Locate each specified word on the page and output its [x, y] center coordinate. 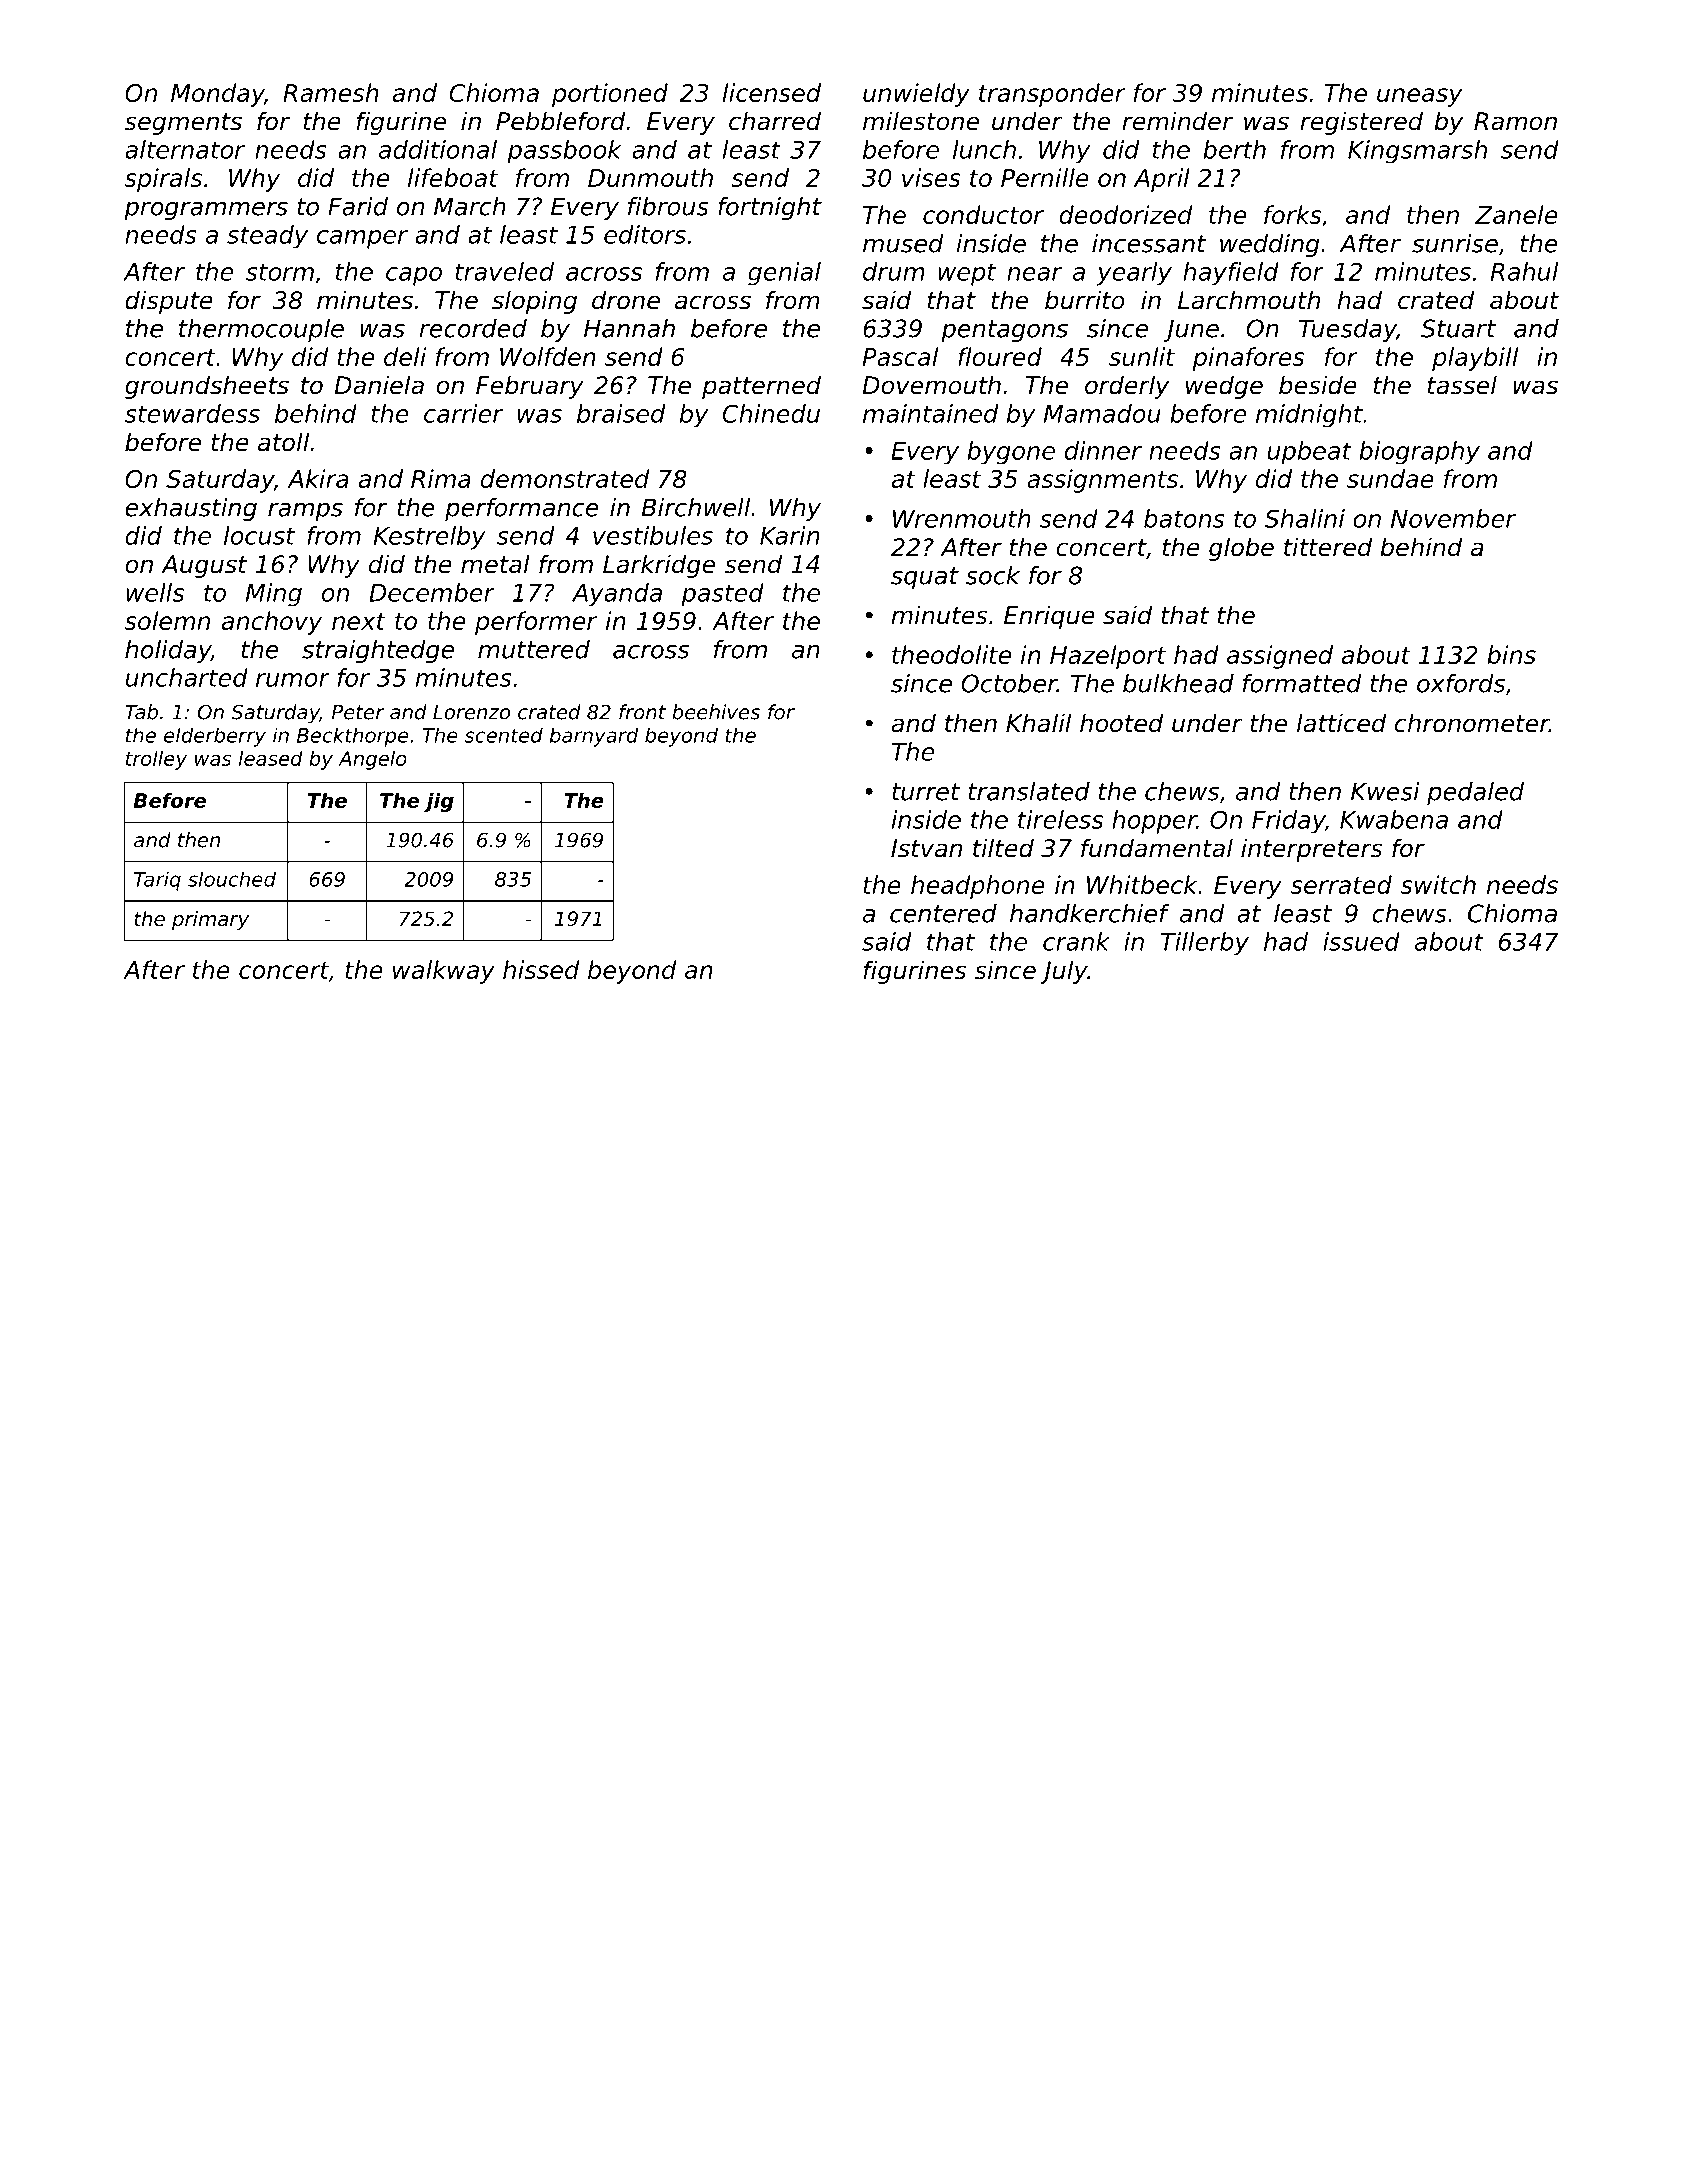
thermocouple [261, 330]
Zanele [1516, 214]
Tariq [157, 881]
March [470, 206]
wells [155, 592]
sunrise [1455, 243]
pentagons [1004, 331]
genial [784, 274]
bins [1511, 654]
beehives [716, 712]
